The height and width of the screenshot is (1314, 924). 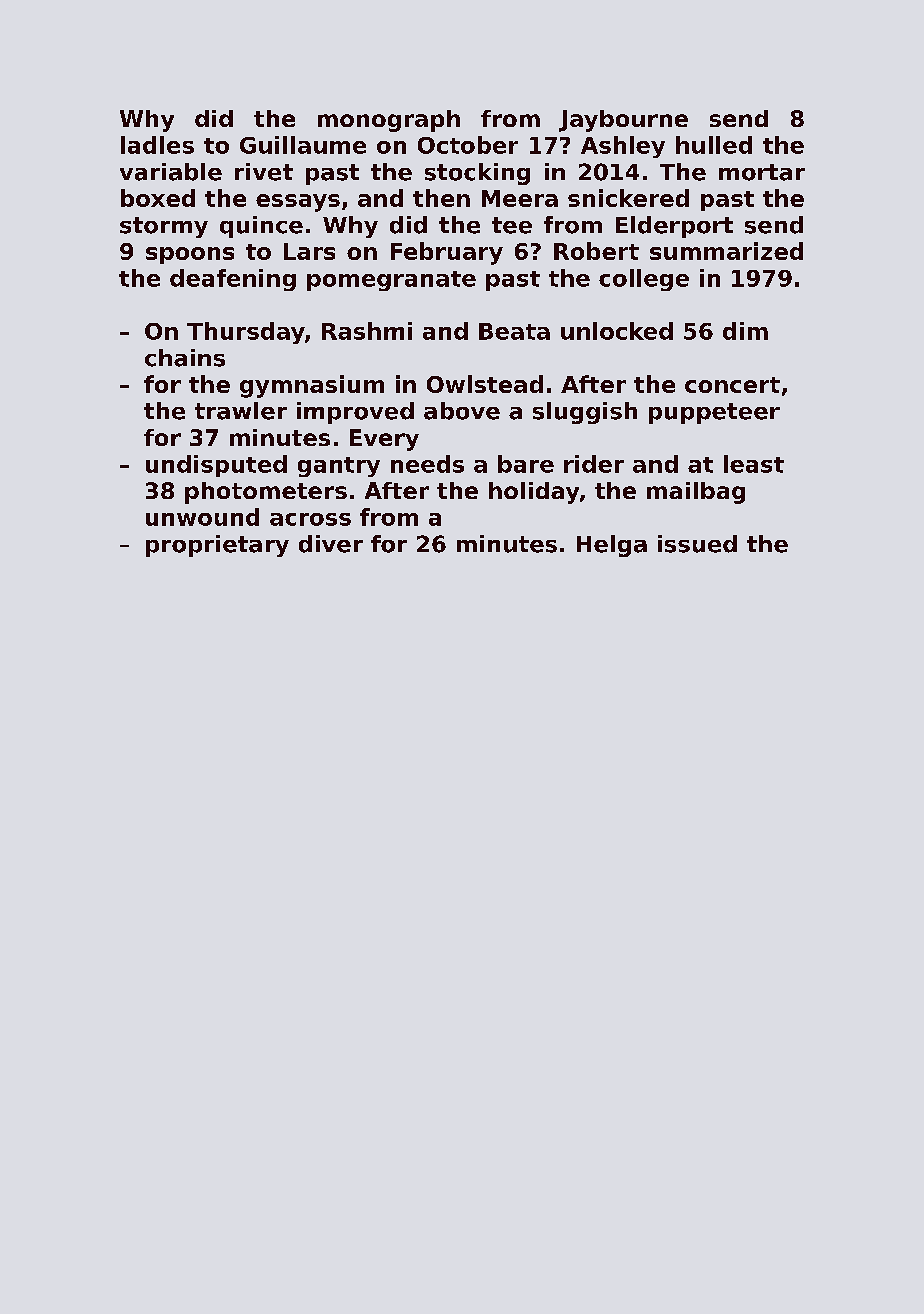 I want to click on diver, so click(x=331, y=544).
